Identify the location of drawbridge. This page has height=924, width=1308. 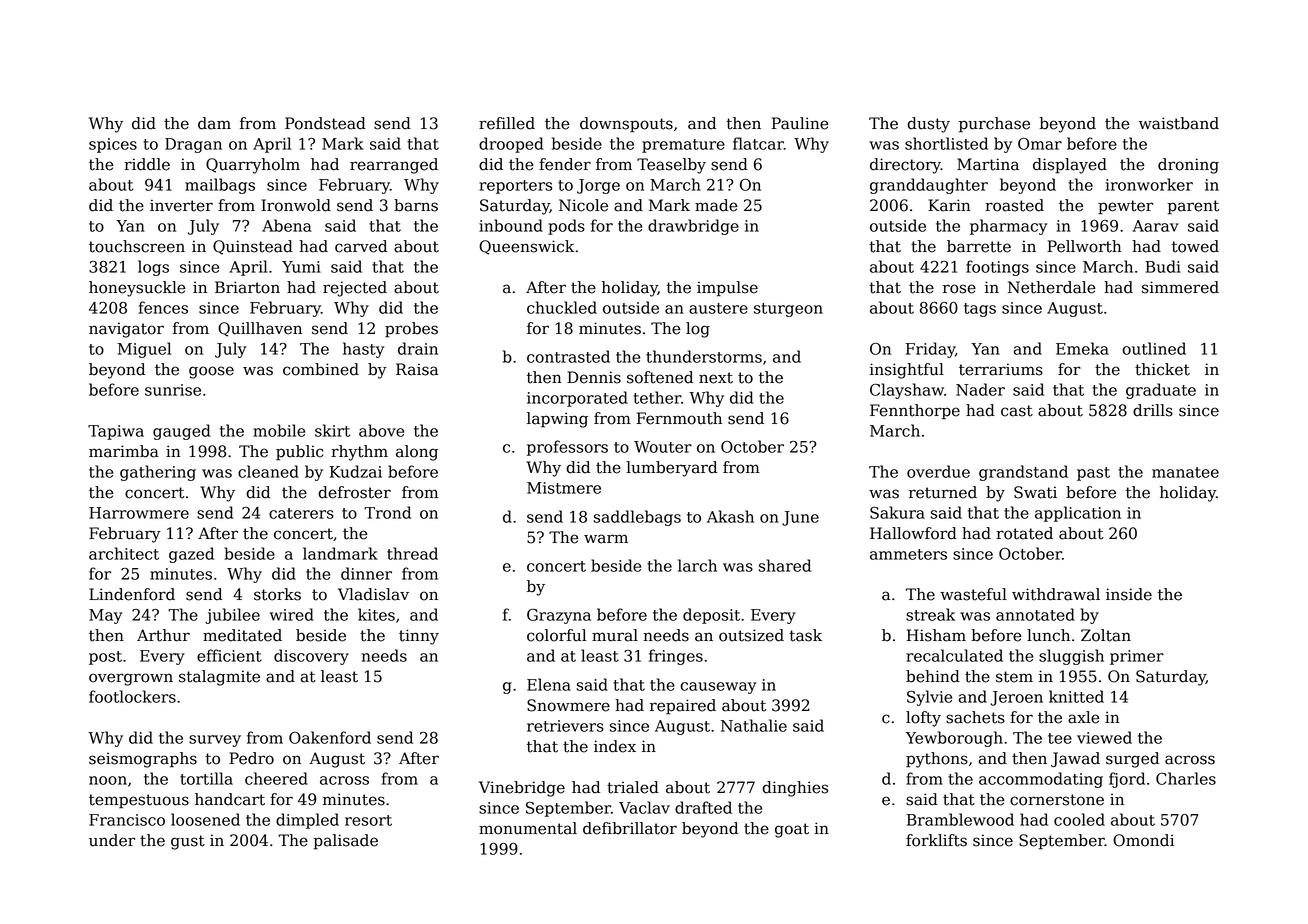
(693, 227).
